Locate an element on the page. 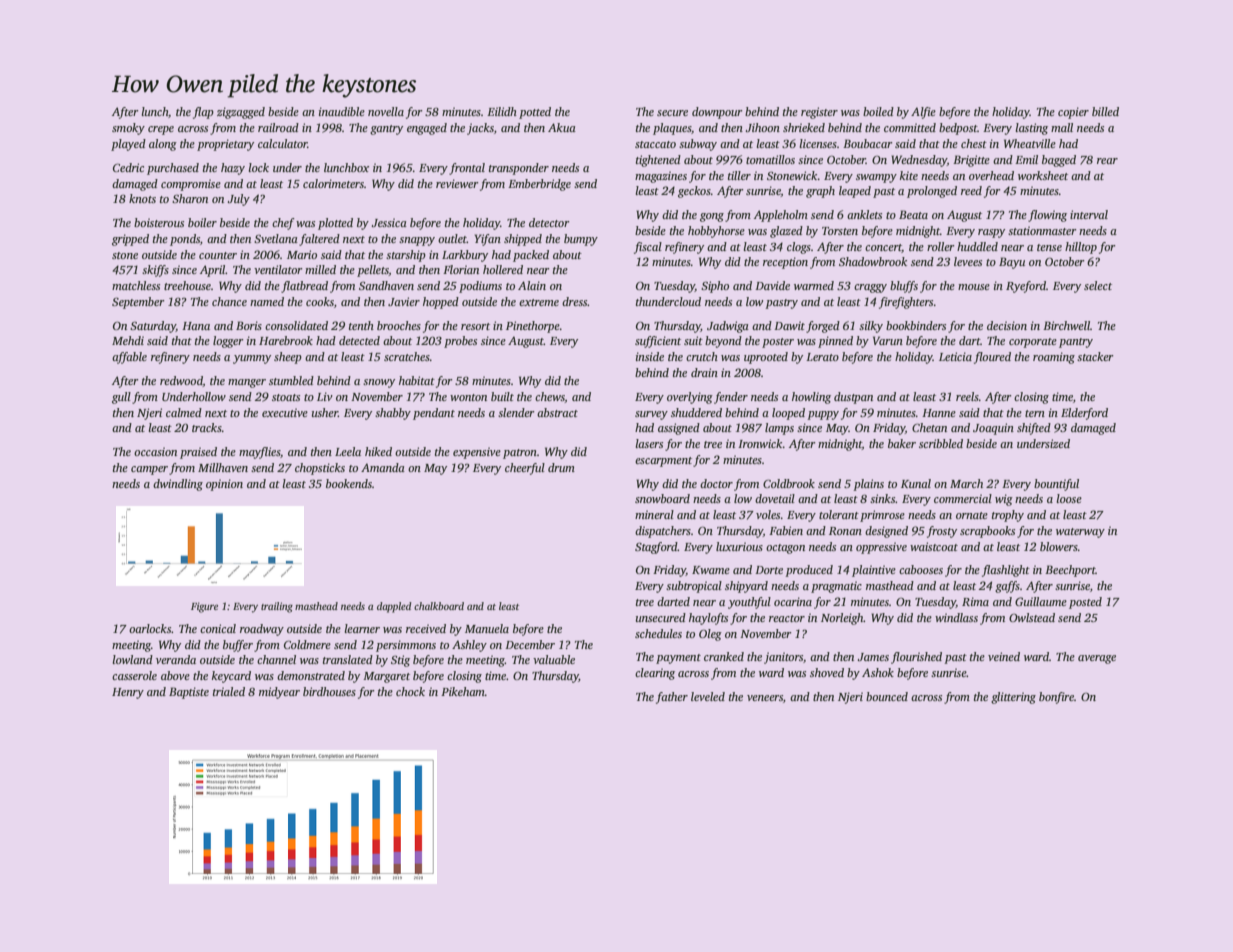 Image resolution: width=1233 pixels, height=952 pixels. pantry is located at coordinates (1076, 343).
